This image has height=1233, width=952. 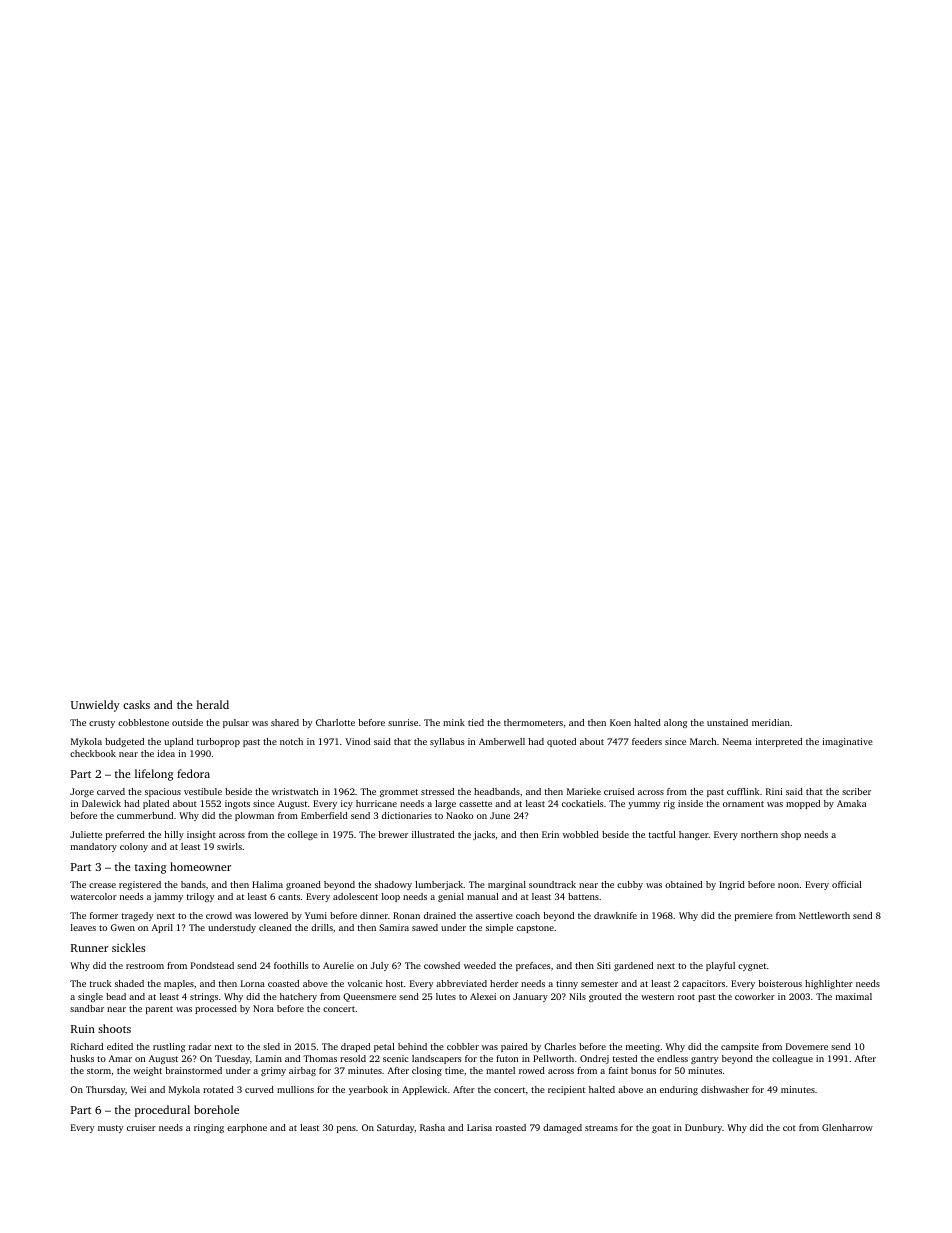 What do you see at coordinates (754, 916) in the image?
I see `premiere` at bounding box center [754, 916].
